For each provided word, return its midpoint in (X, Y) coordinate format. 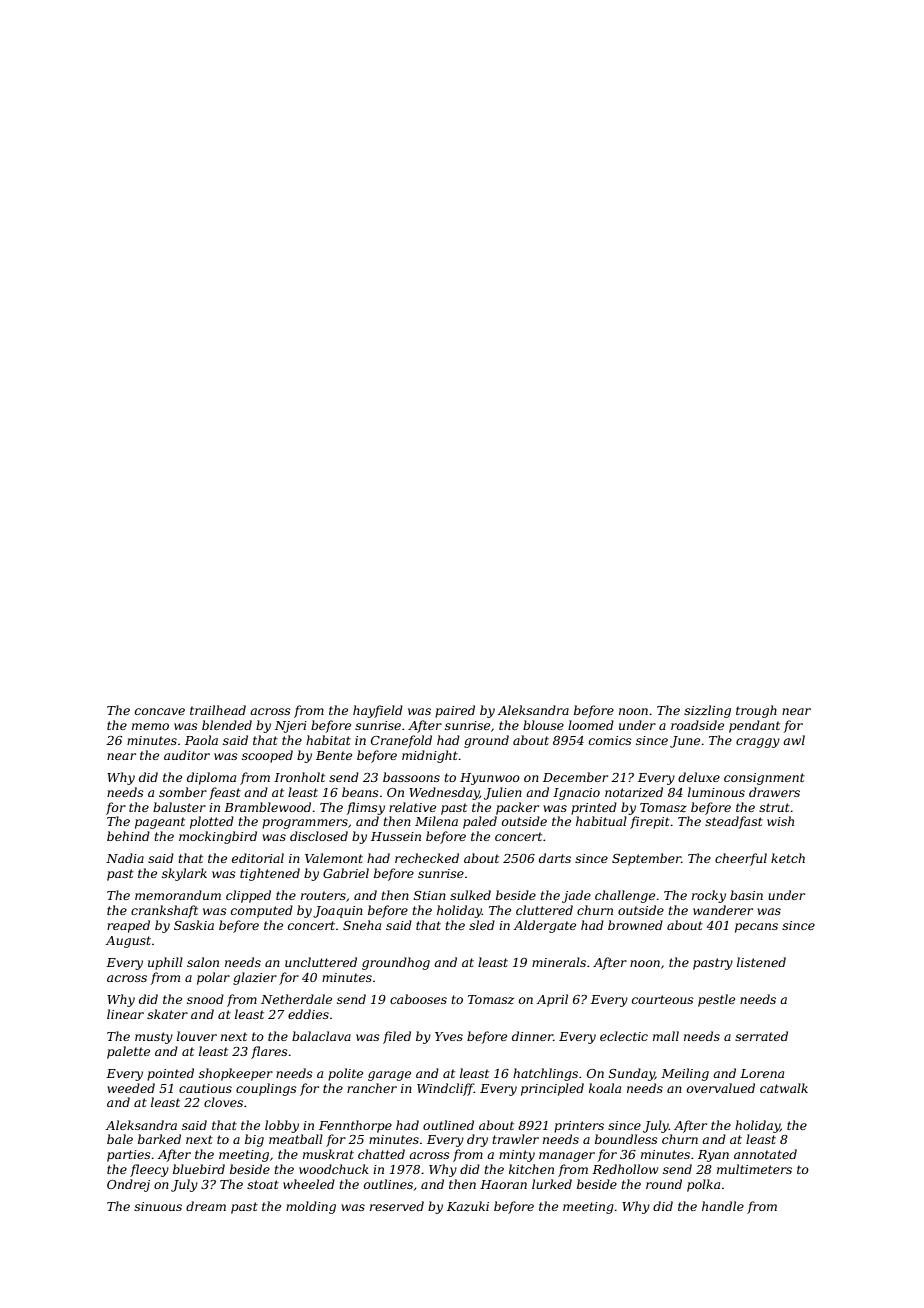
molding (311, 1207)
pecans (756, 928)
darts (555, 858)
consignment (764, 779)
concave (160, 711)
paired (455, 711)
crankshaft (164, 911)
